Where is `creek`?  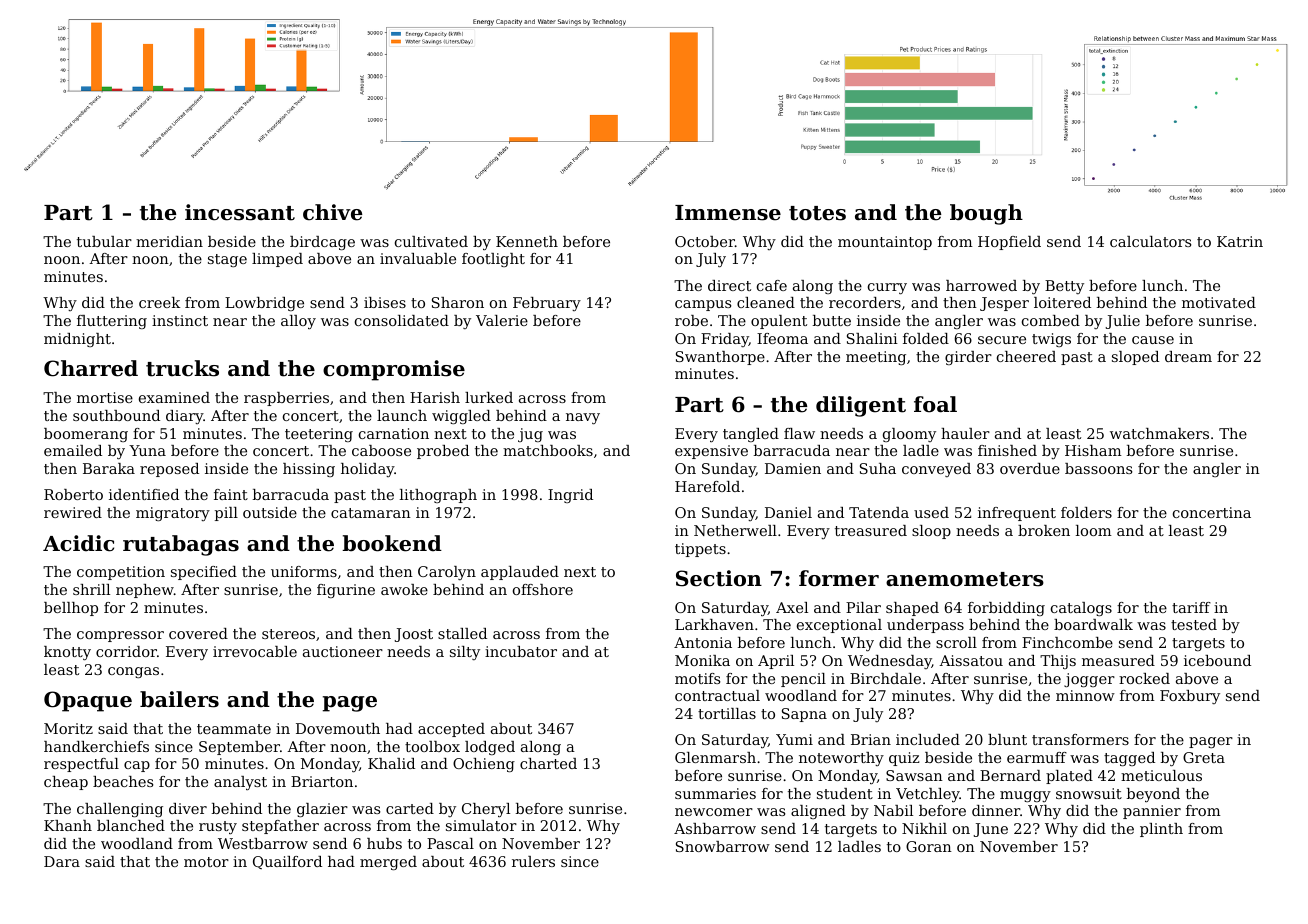
creek is located at coordinates (159, 302).
